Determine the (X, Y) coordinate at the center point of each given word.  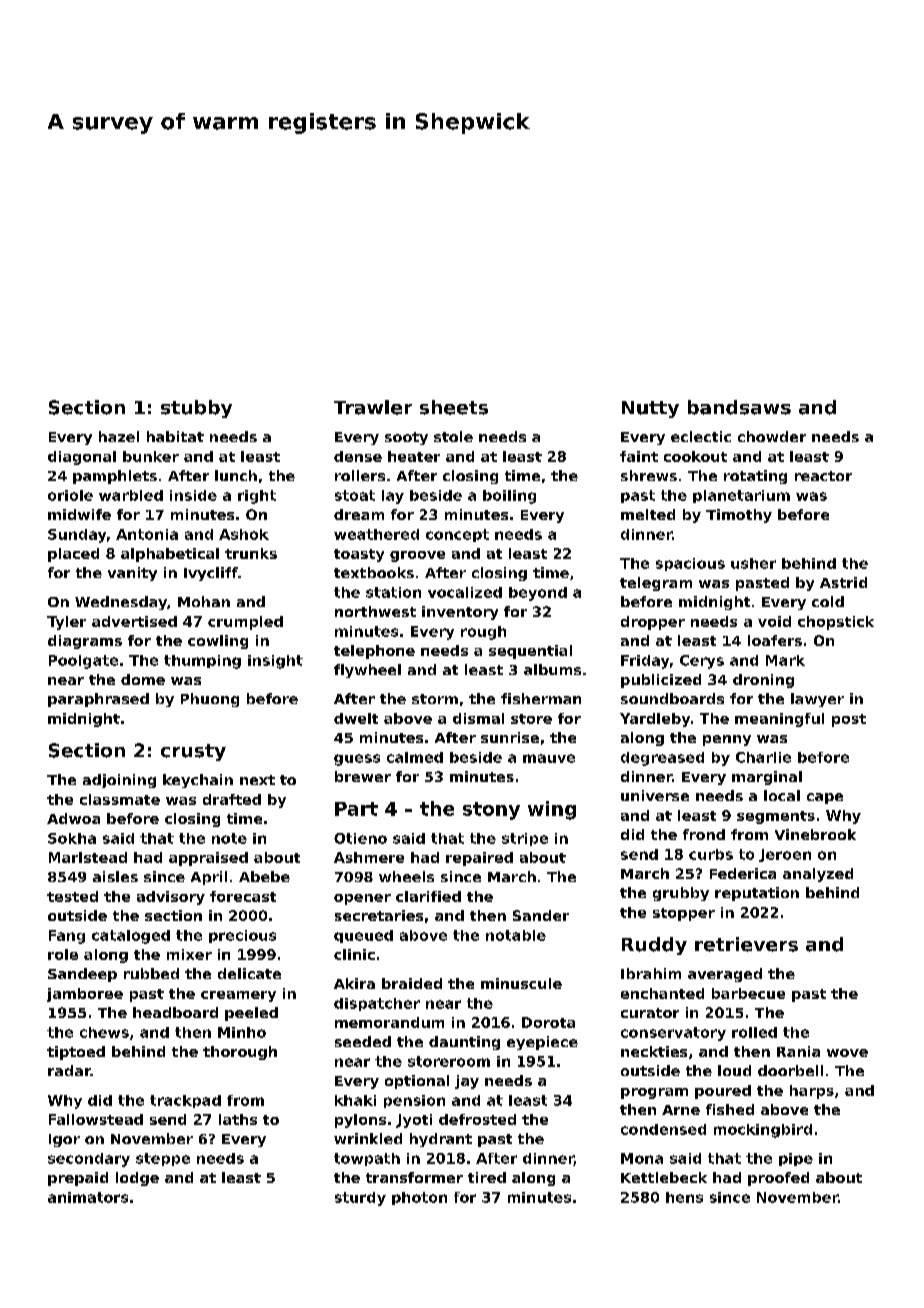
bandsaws (739, 407)
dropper (653, 623)
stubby (196, 409)
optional (417, 1082)
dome (143, 679)
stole (453, 436)
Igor (64, 1140)
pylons (360, 1121)
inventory (460, 613)
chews (104, 1032)
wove (847, 1053)
